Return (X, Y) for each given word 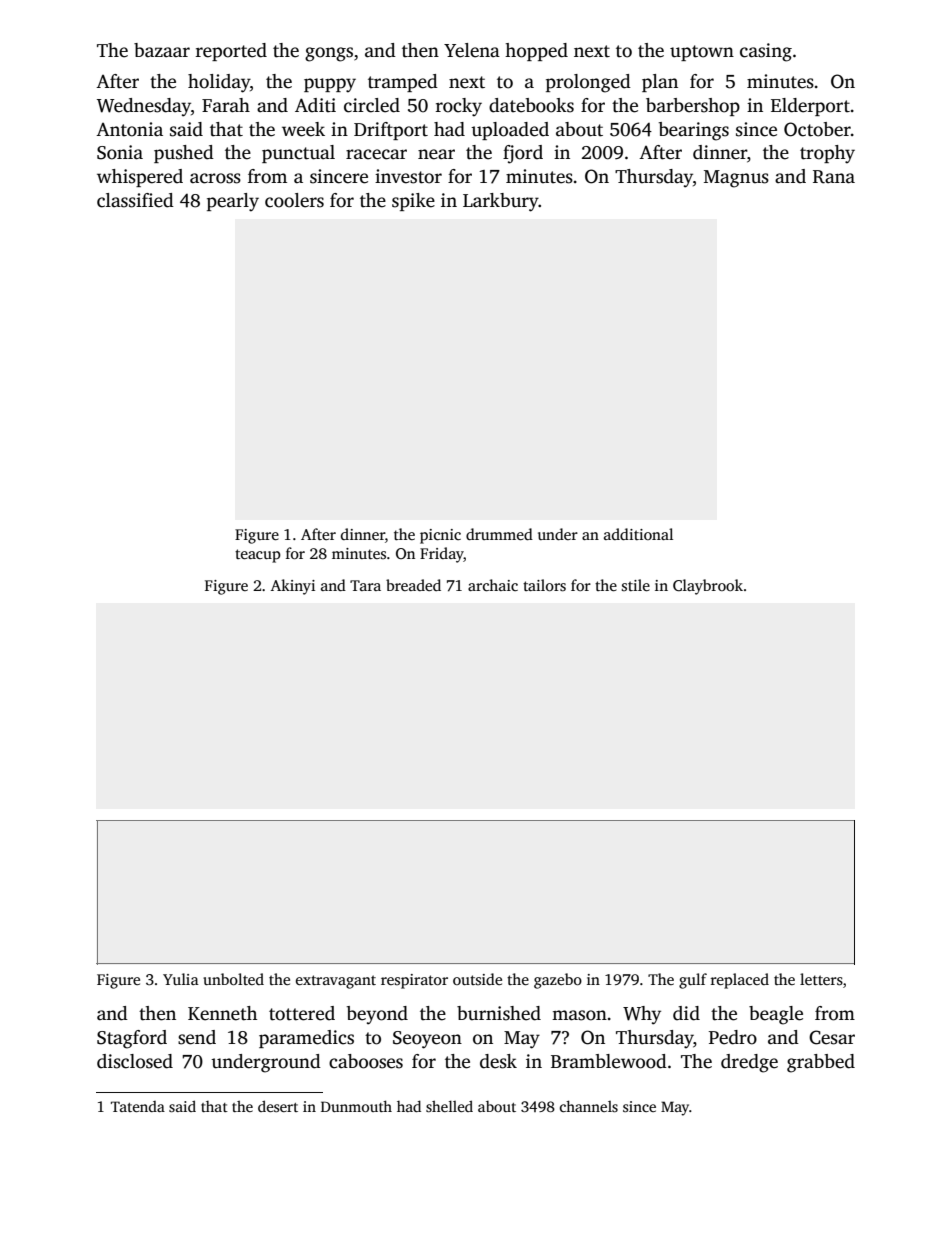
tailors (544, 585)
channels (589, 1106)
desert (278, 1106)
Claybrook (708, 587)
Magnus (736, 179)
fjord (523, 154)
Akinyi (293, 587)
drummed (499, 534)
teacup (258, 556)
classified (135, 200)
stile (636, 585)
